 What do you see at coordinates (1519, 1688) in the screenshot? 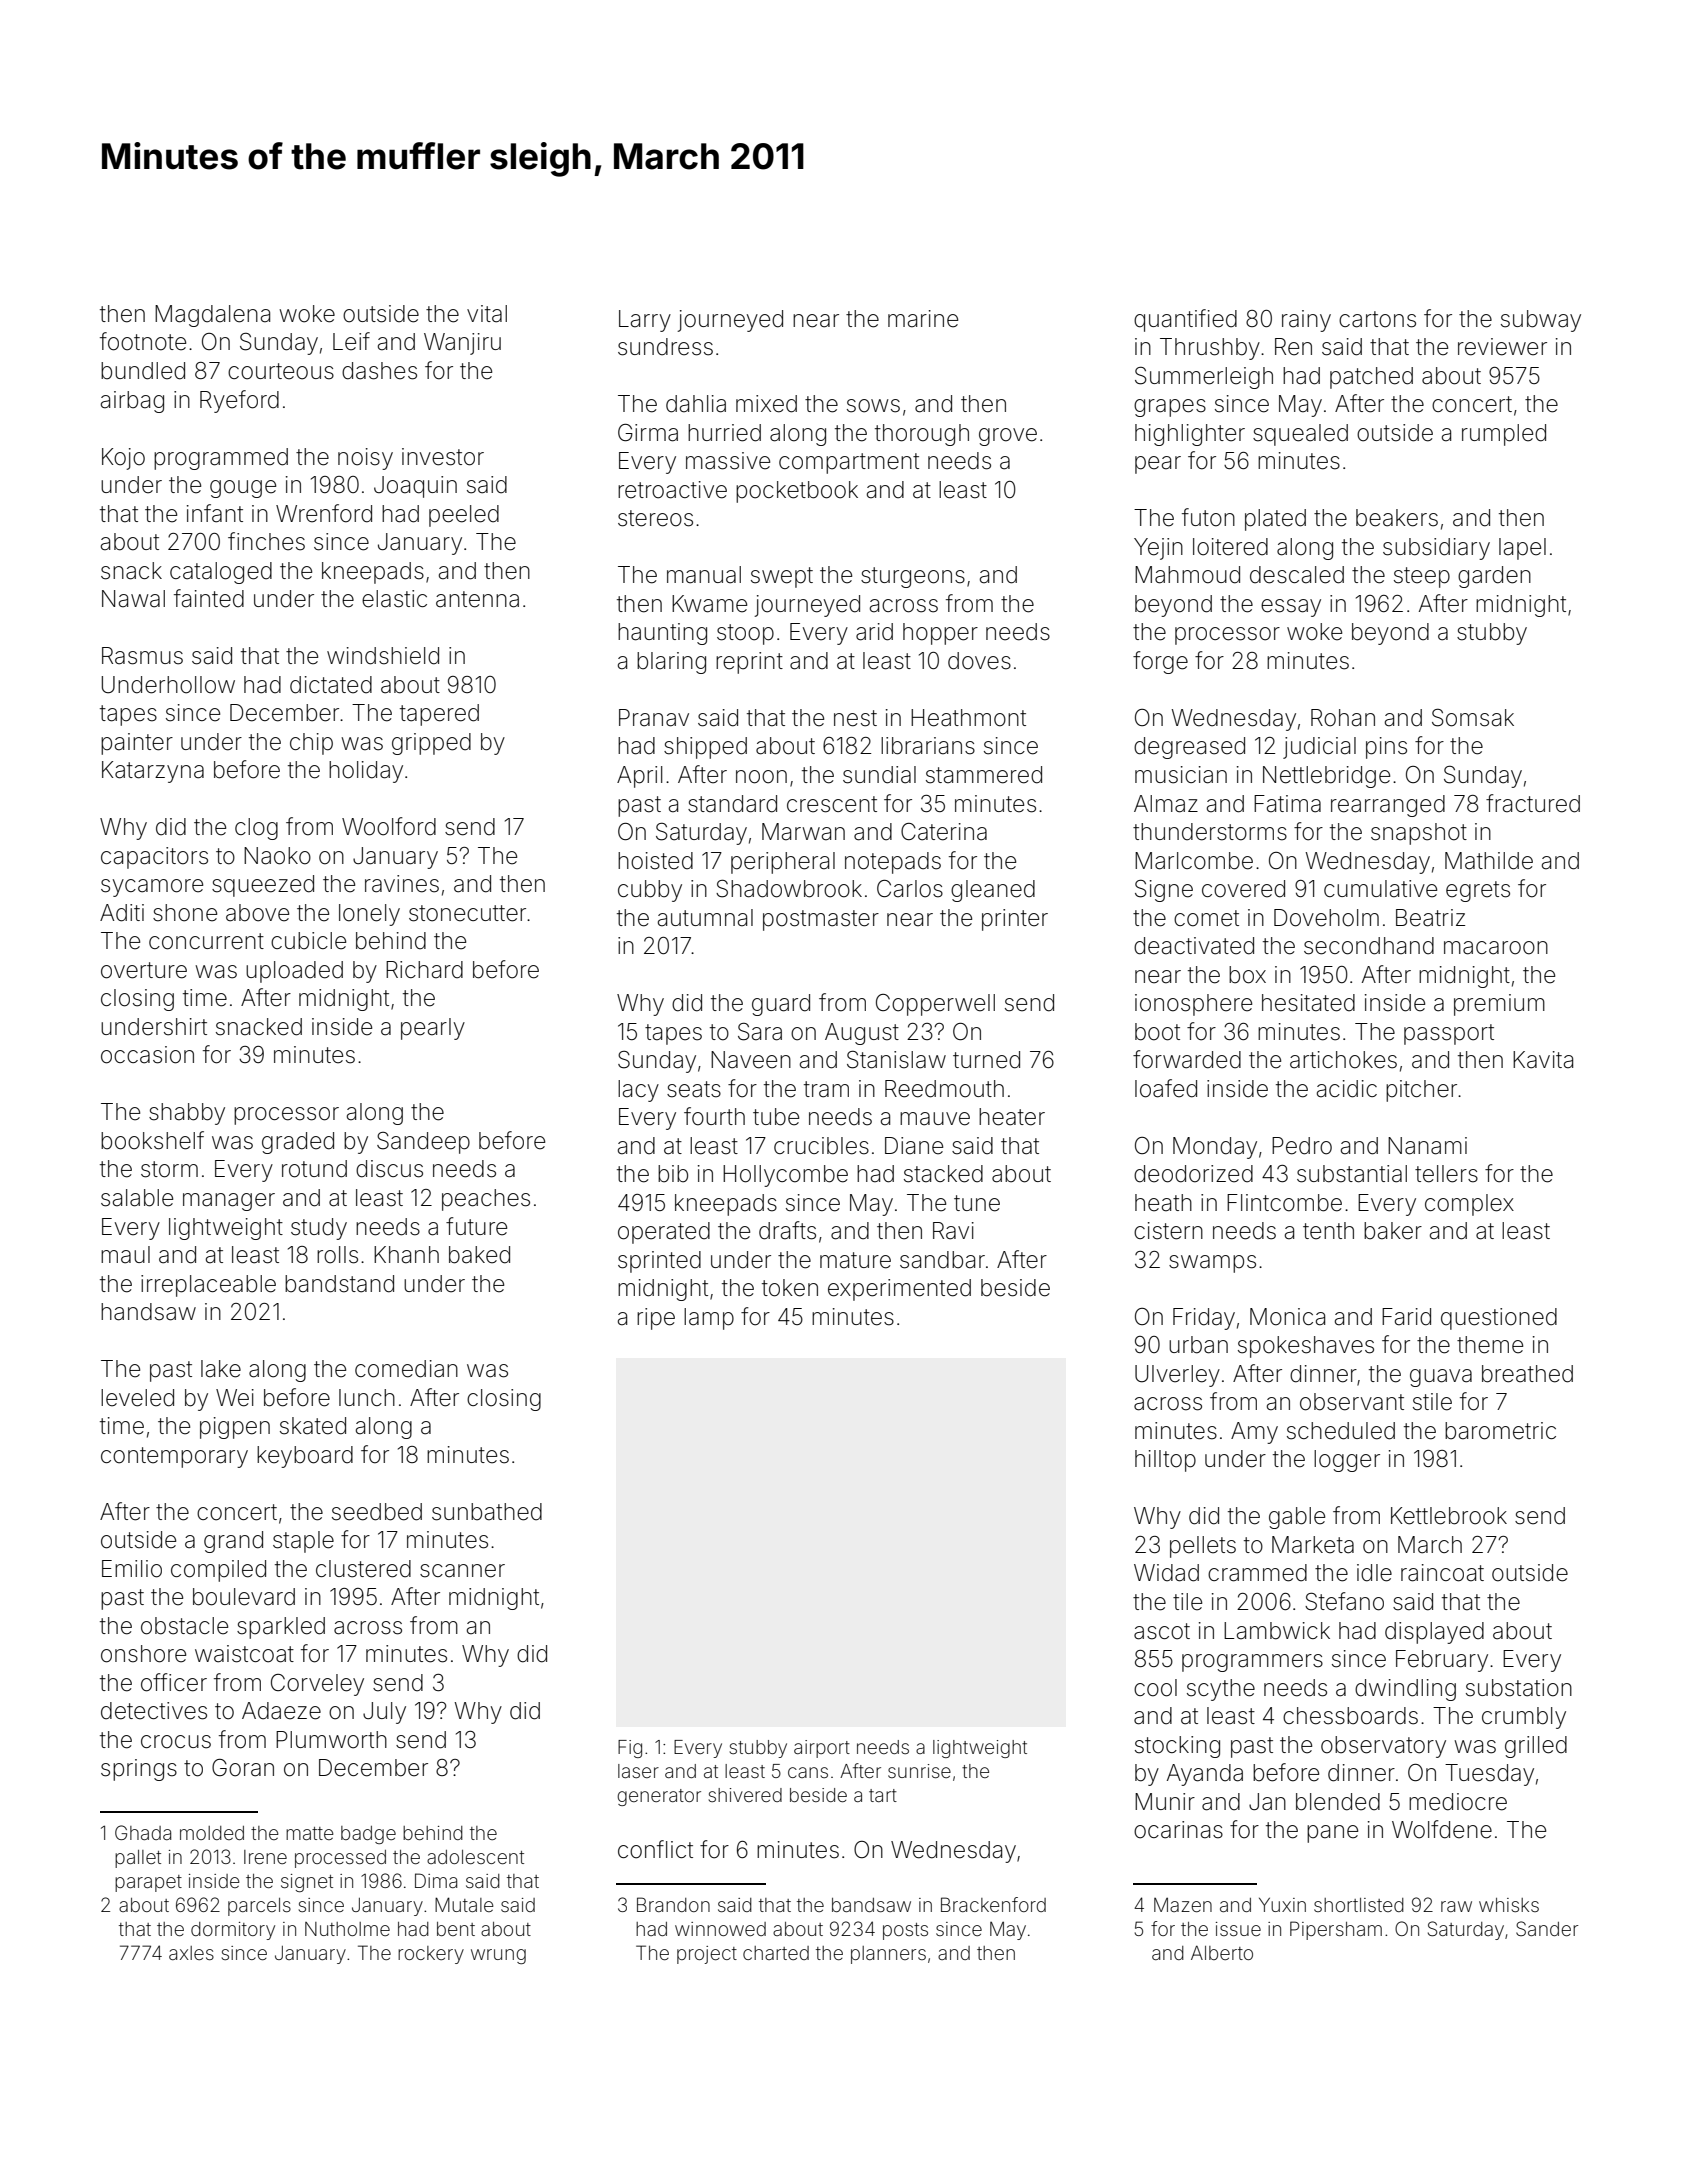
I see `substation` at bounding box center [1519, 1688].
